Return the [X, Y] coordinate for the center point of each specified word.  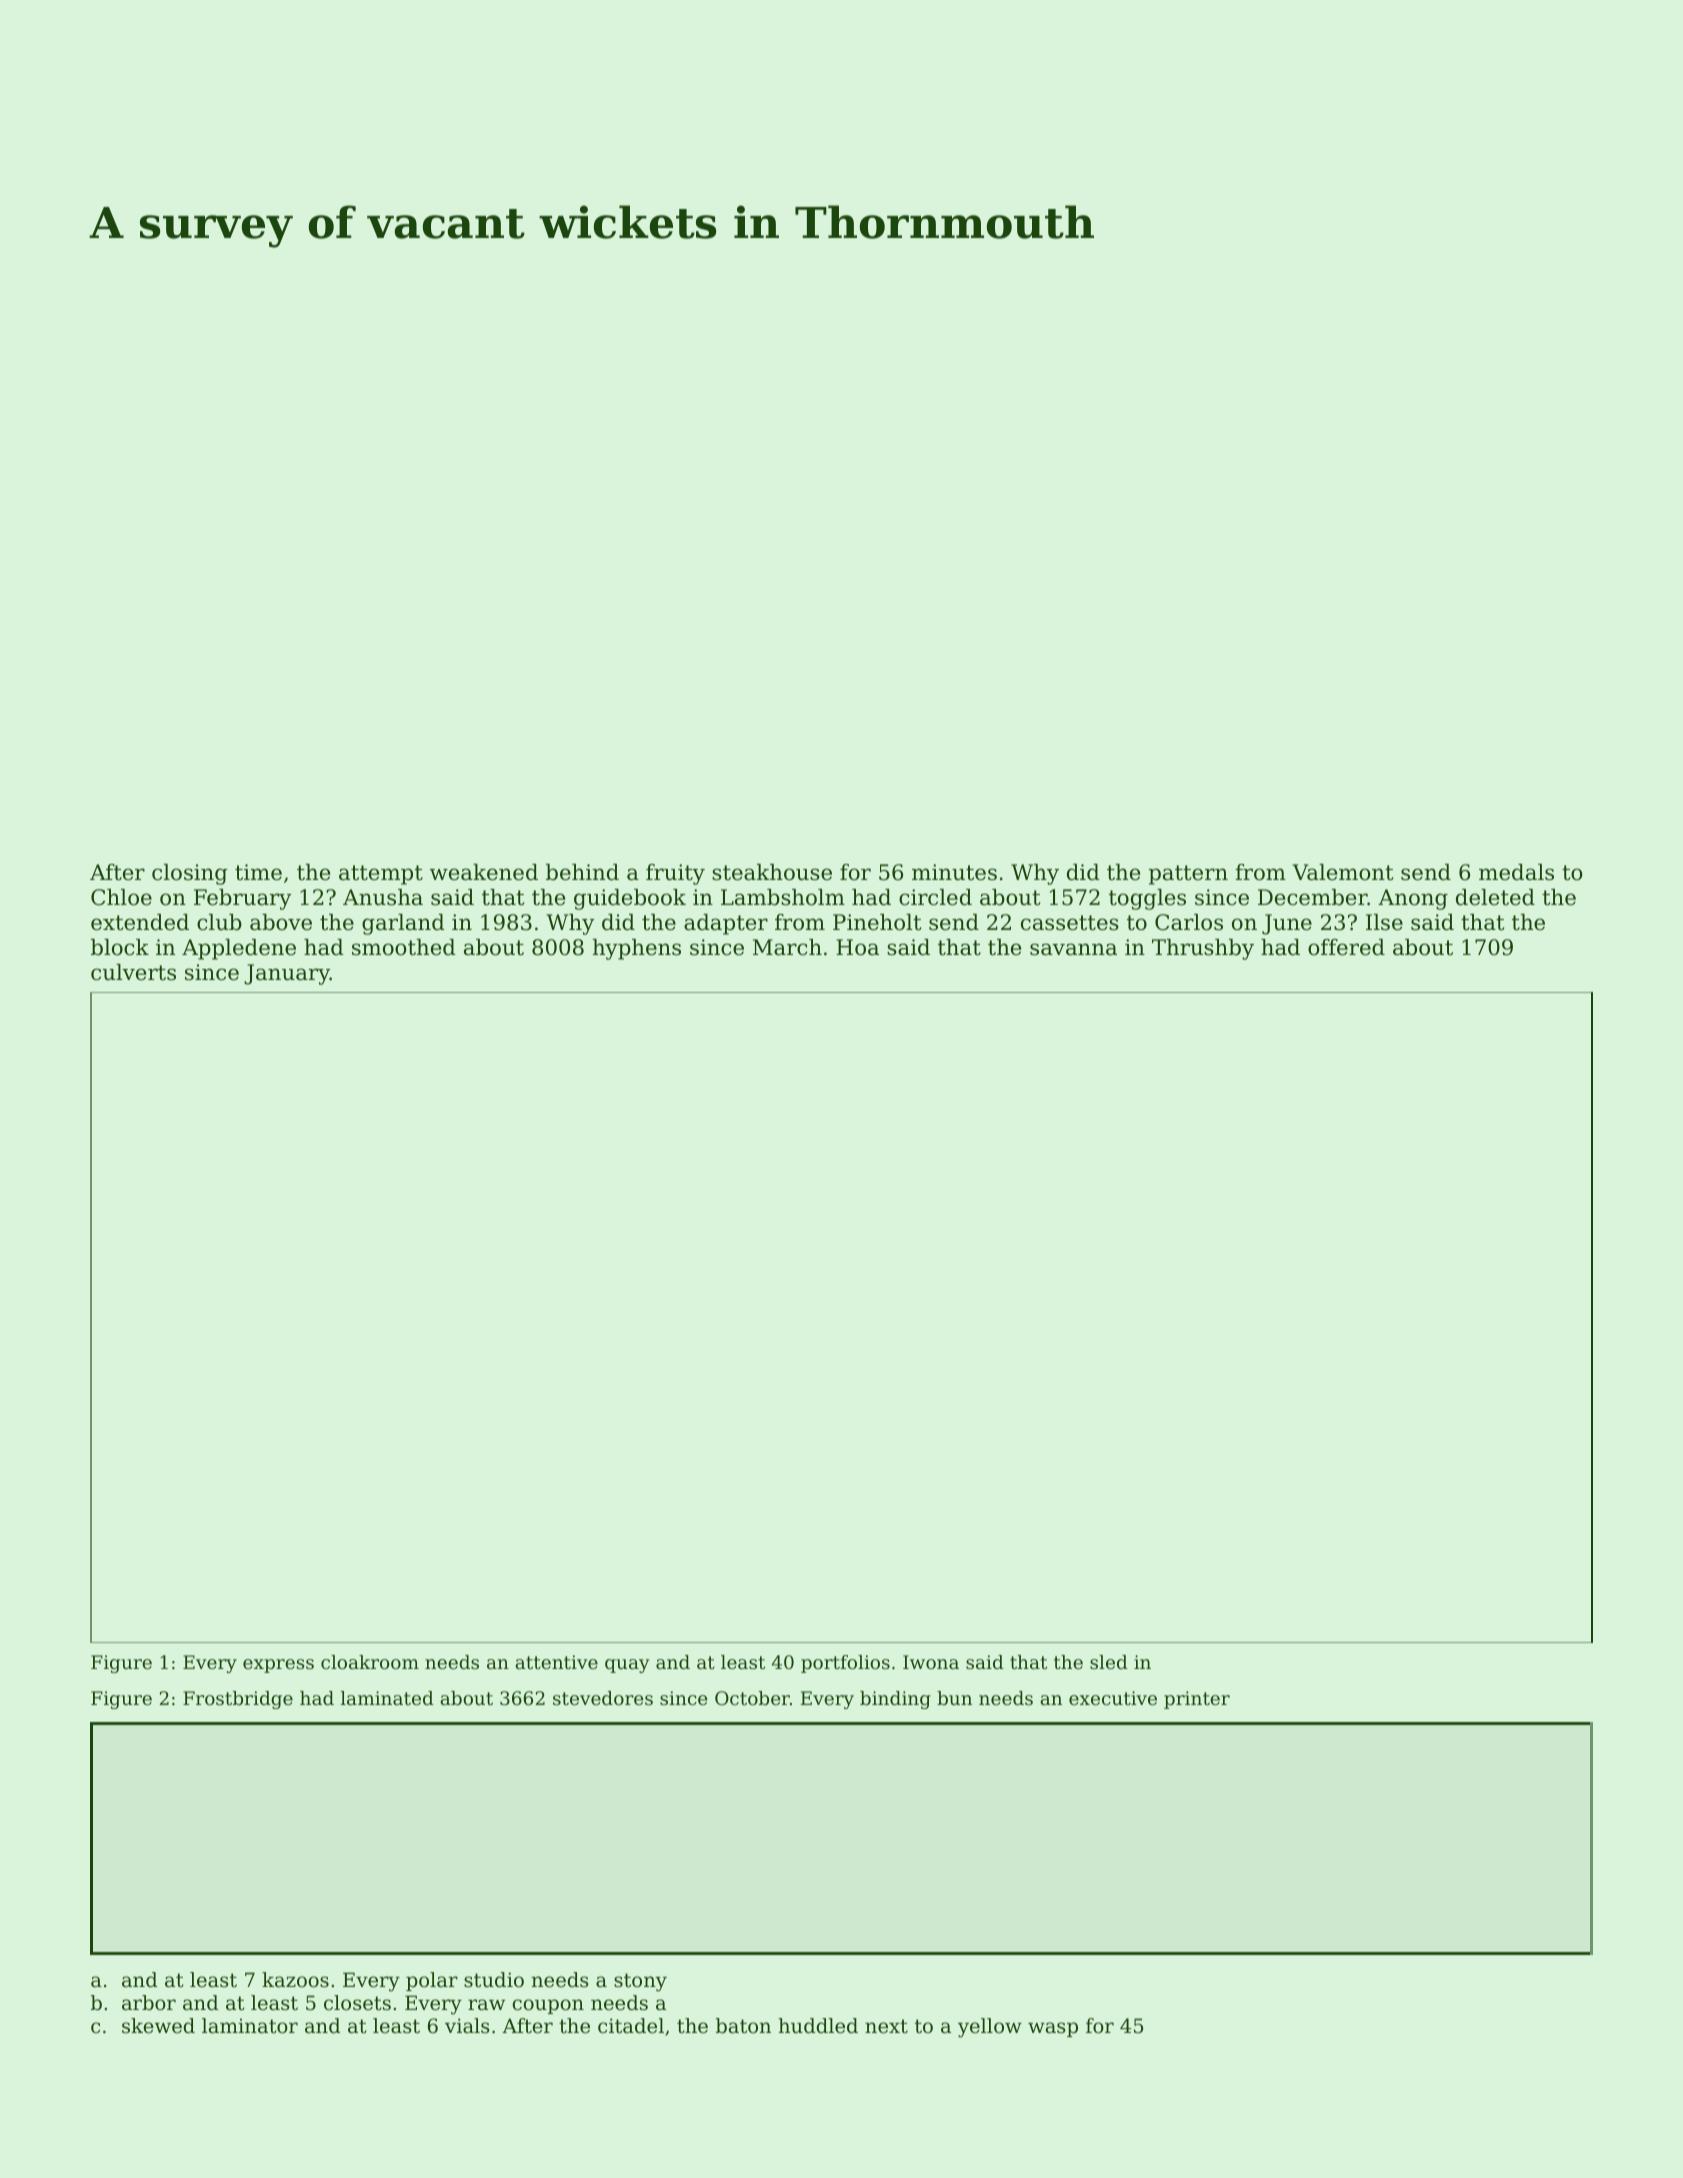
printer [1197, 1700]
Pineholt [877, 922]
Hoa [857, 947]
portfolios [845, 1664]
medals [1516, 872]
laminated [387, 1698]
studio [494, 1980]
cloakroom [370, 1662]
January [287, 974]
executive [1113, 1698]
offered [1346, 947]
